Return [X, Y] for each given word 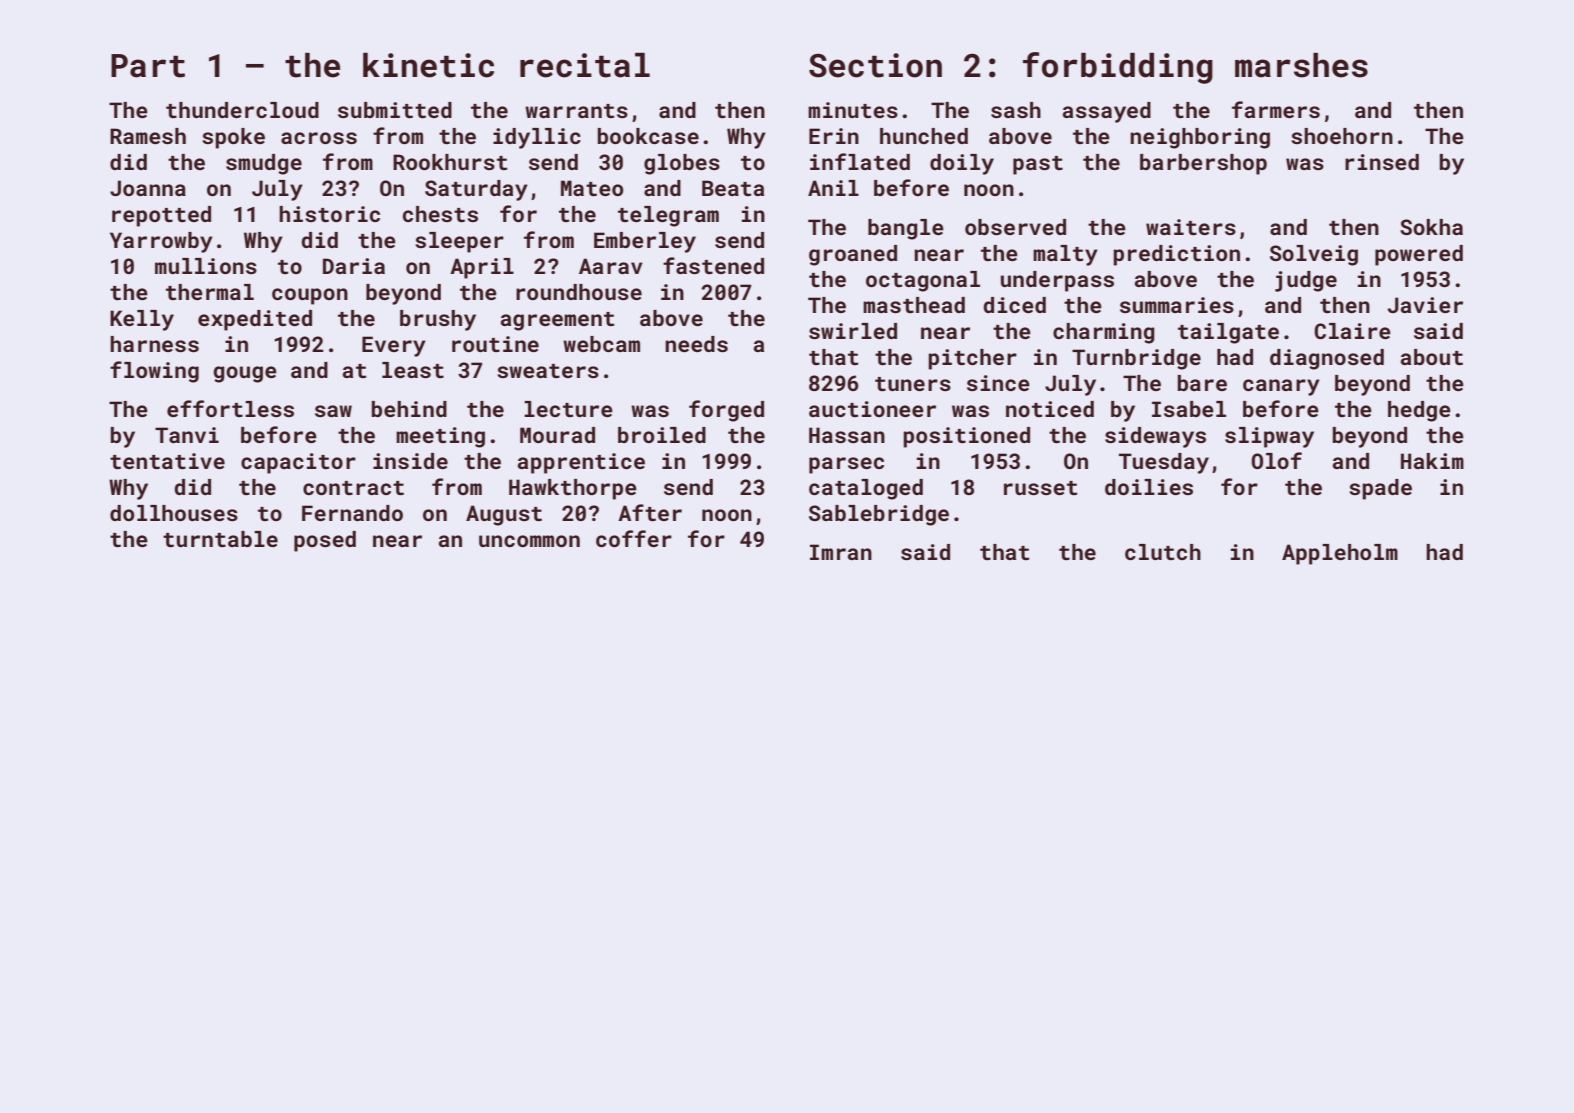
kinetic [428, 65]
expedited [255, 320]
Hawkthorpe [573, 489]
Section [875, 65]
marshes [1301, 65]
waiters [1191, 227]
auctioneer [872, 409]
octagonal [923, 281]
